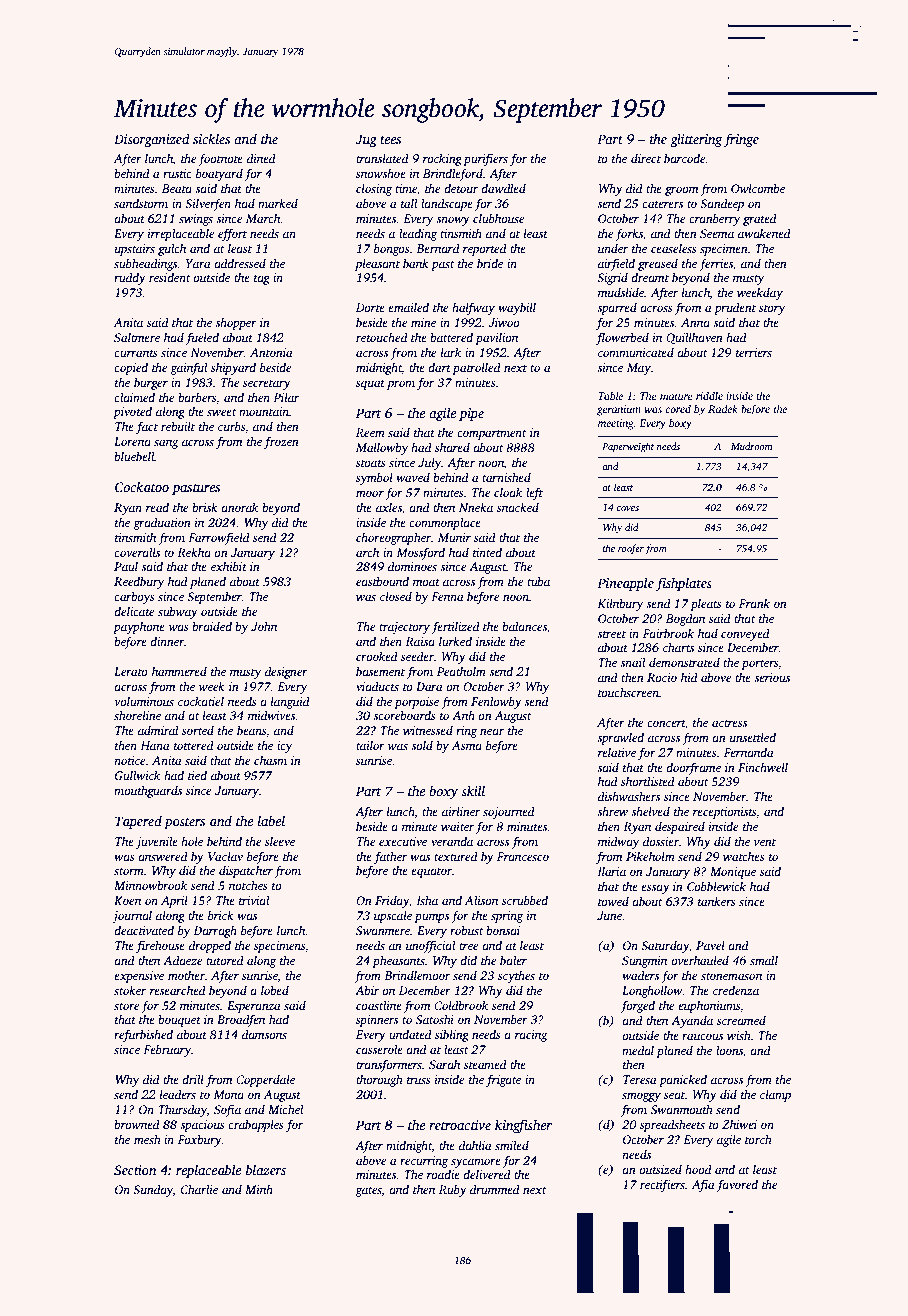  I want to click on squat, so click(370, 385).
